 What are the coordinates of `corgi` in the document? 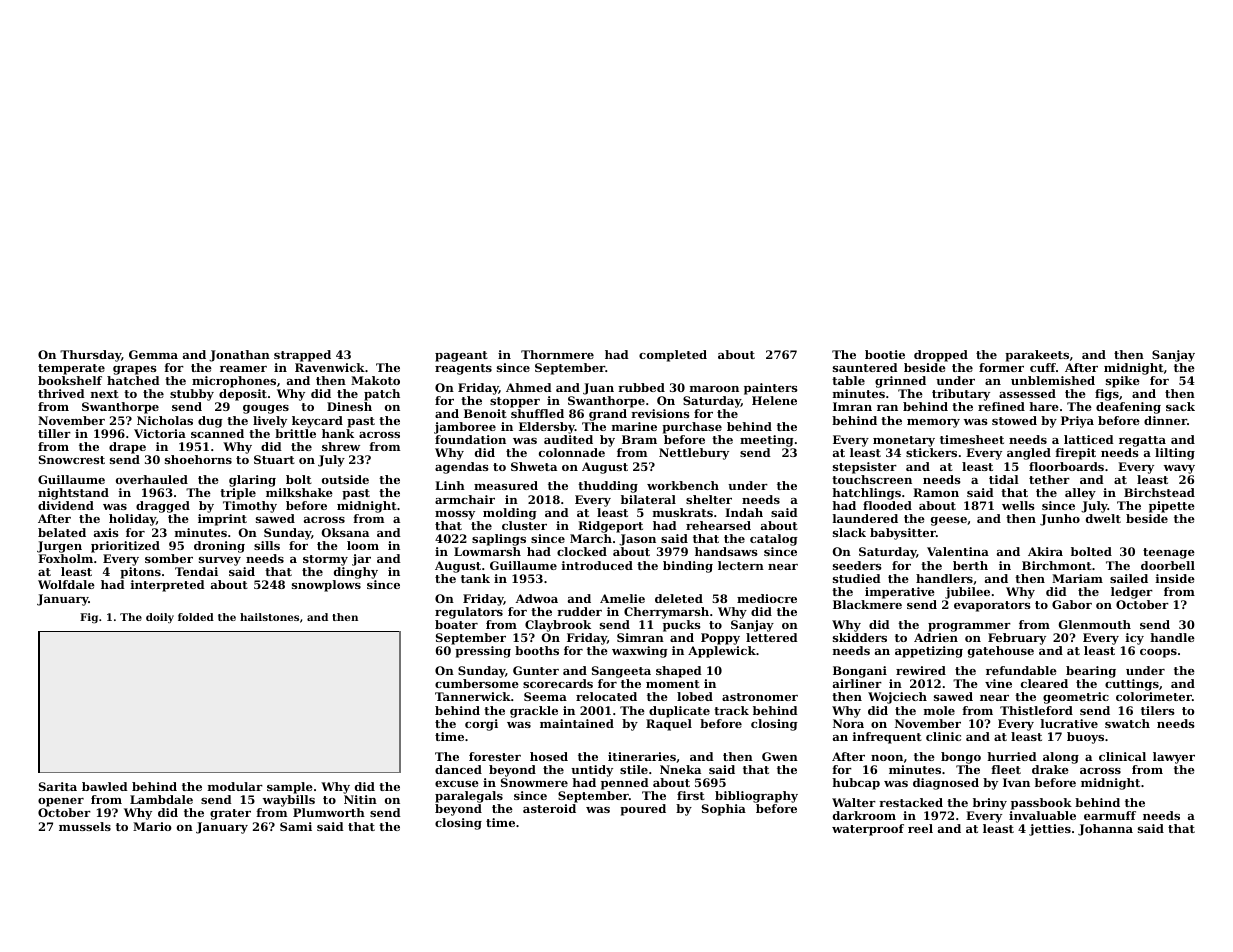 It's located at (481, 725).
